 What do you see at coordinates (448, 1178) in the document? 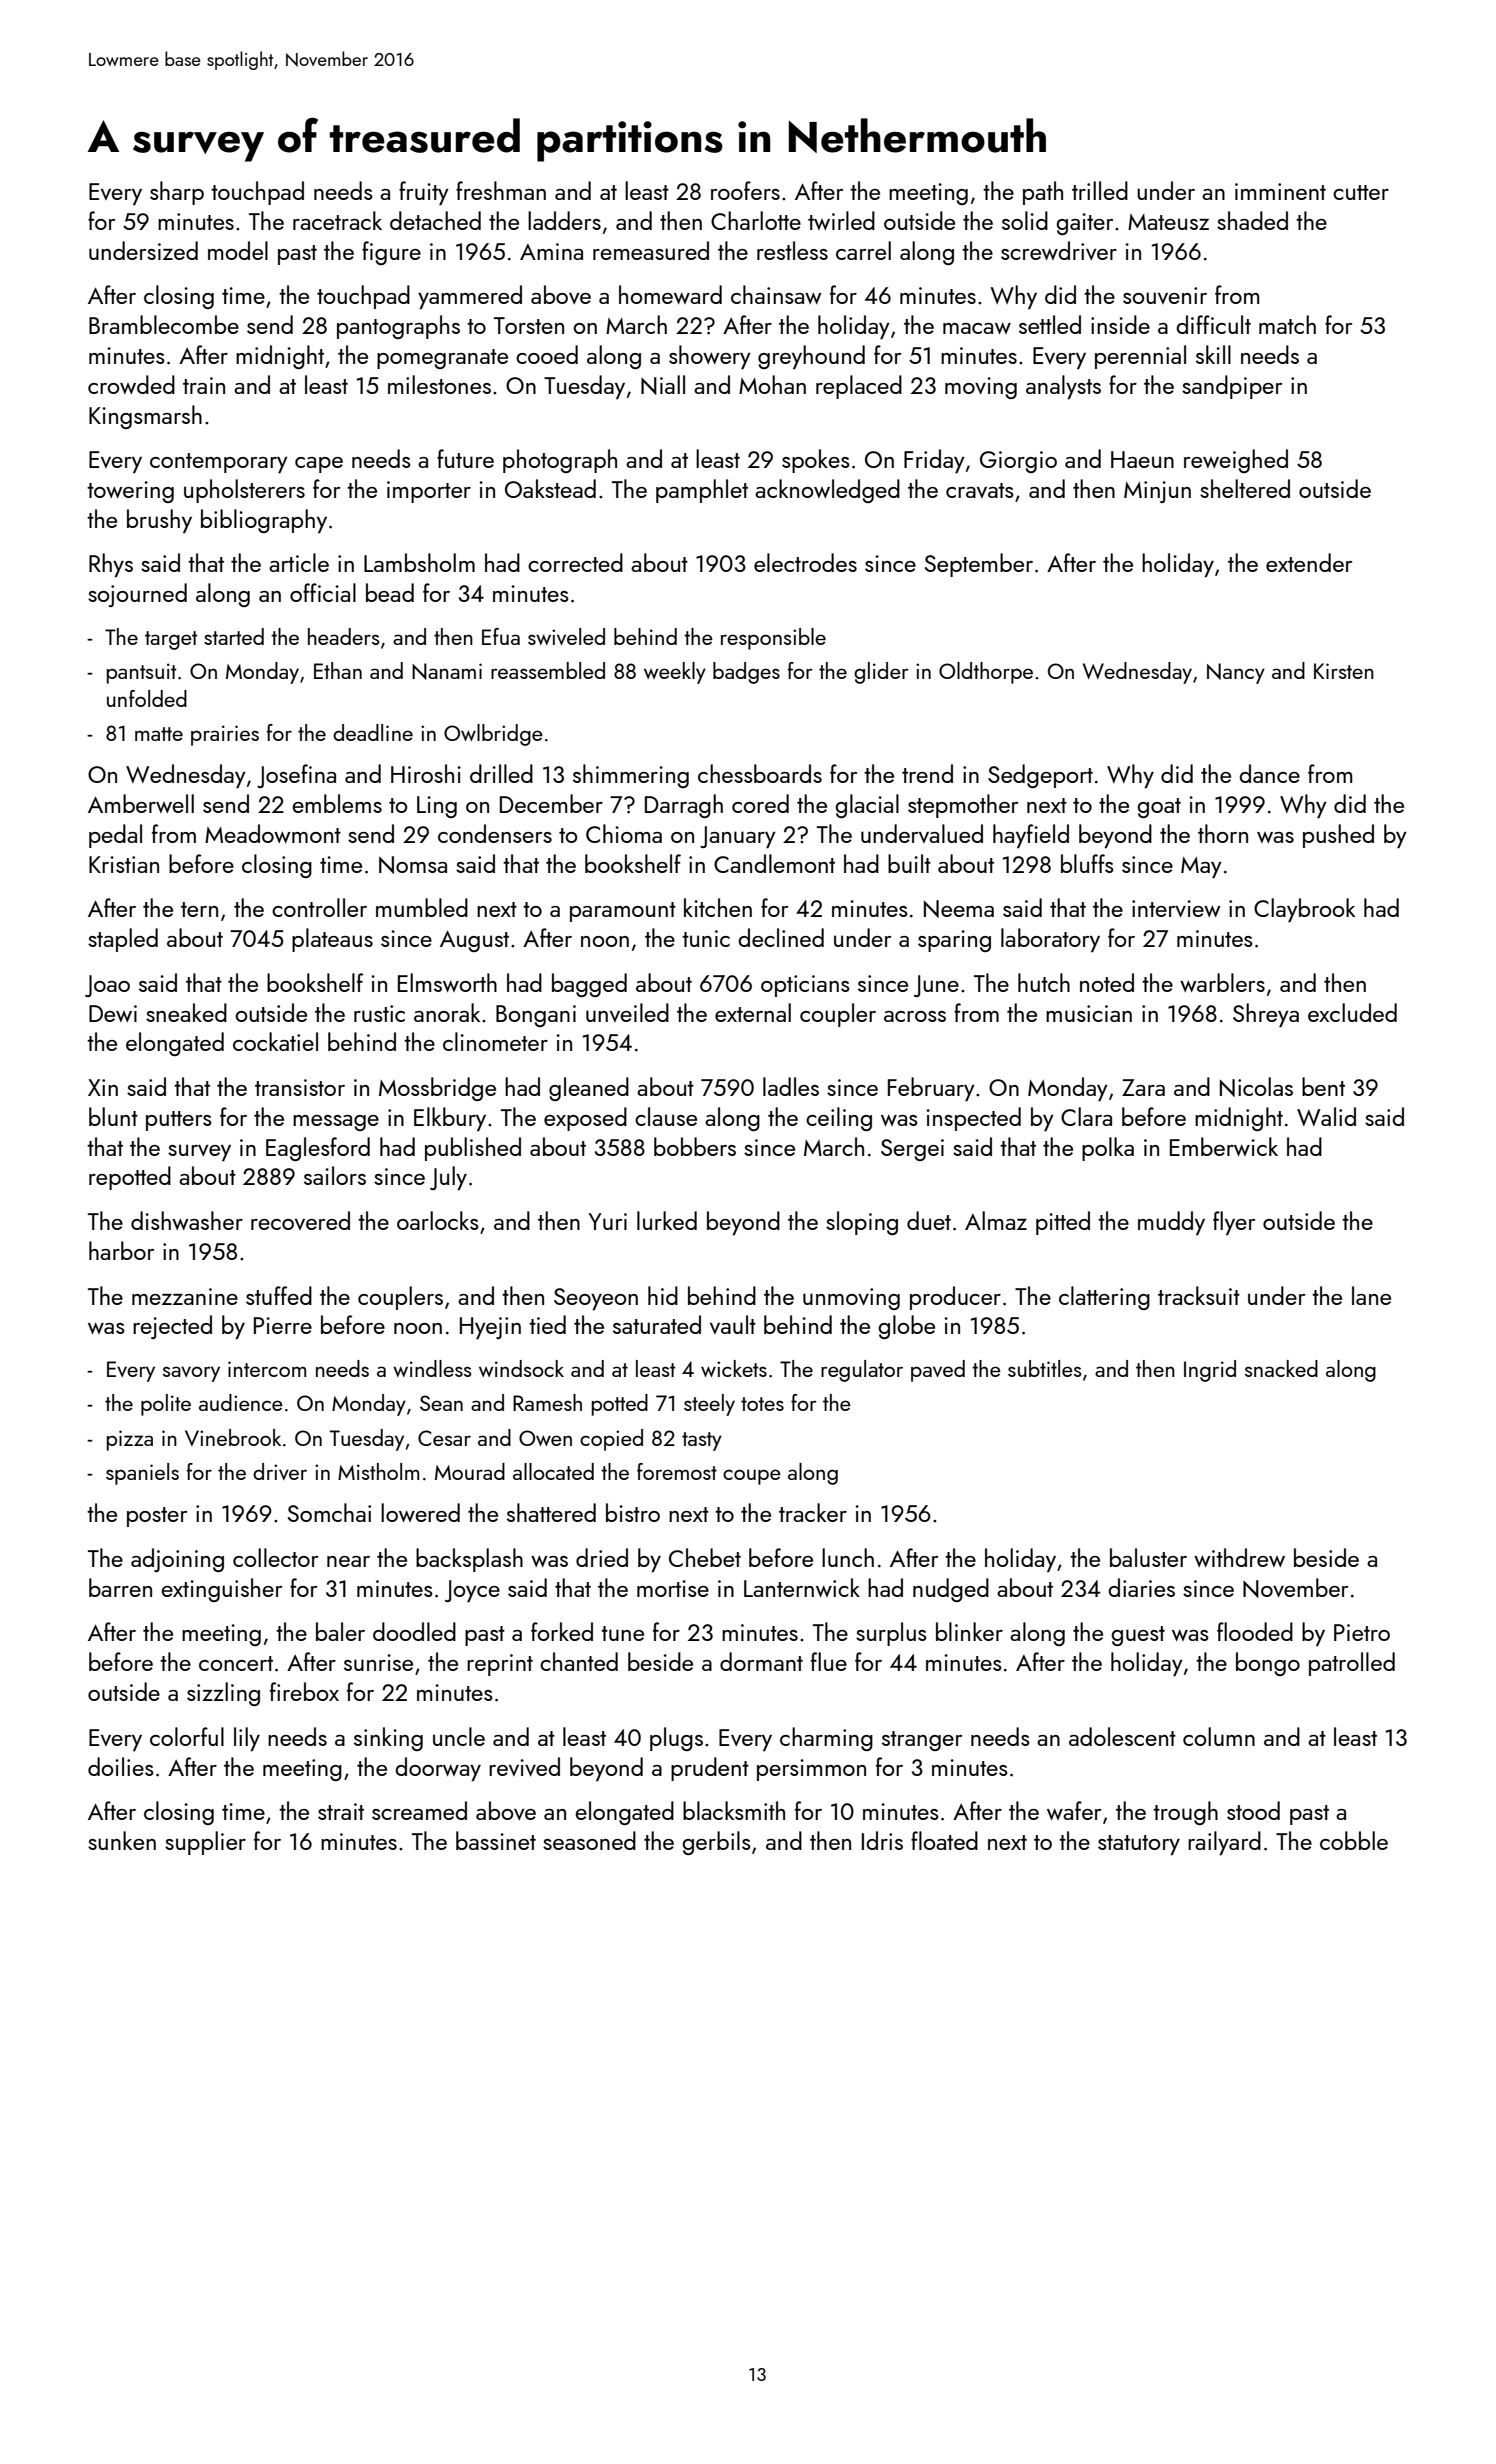
I see `July` at bounding box center [448, 1178].
